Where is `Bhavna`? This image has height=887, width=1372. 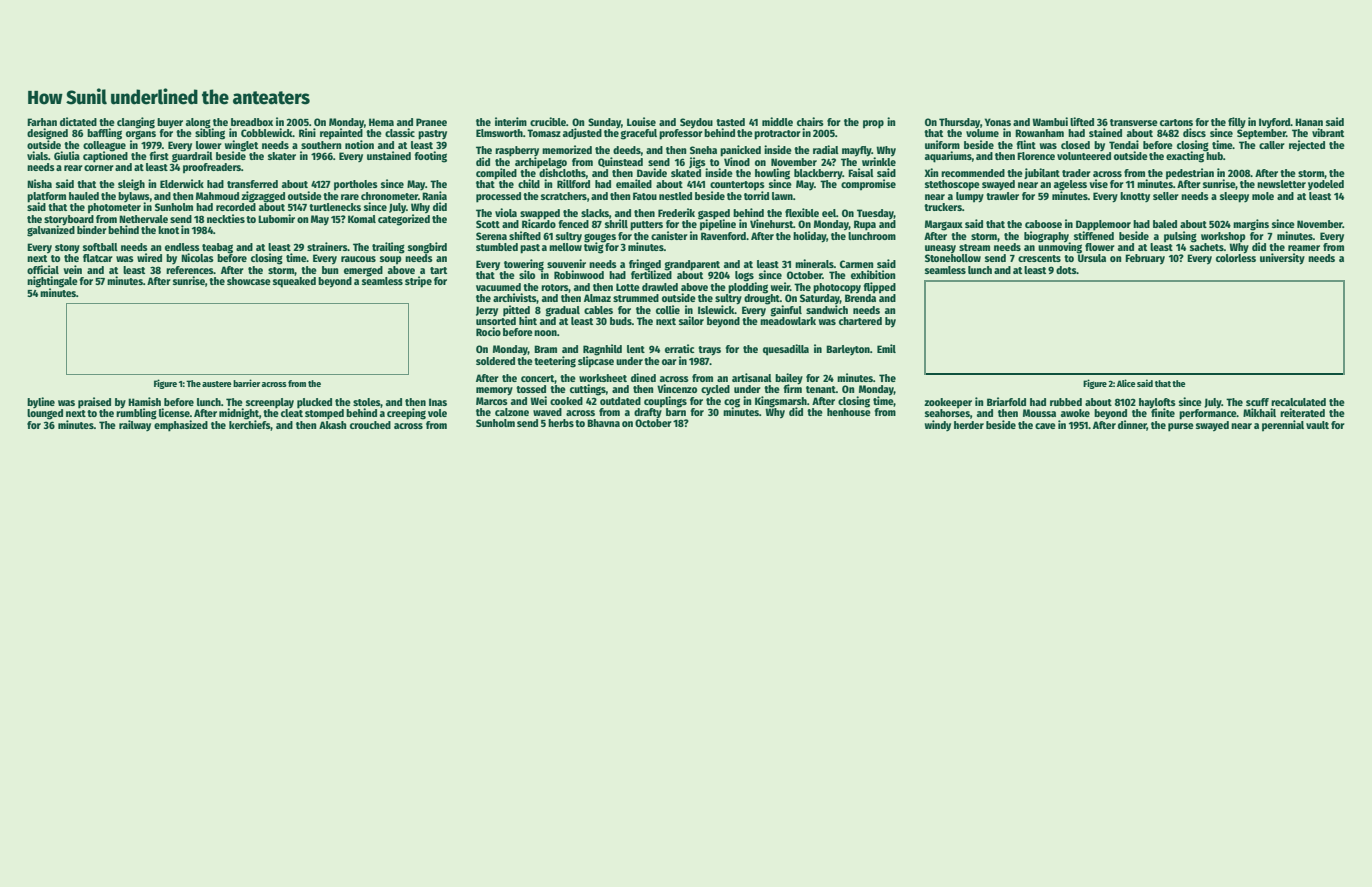 Bhavna is located at coordinates (603, 423).
